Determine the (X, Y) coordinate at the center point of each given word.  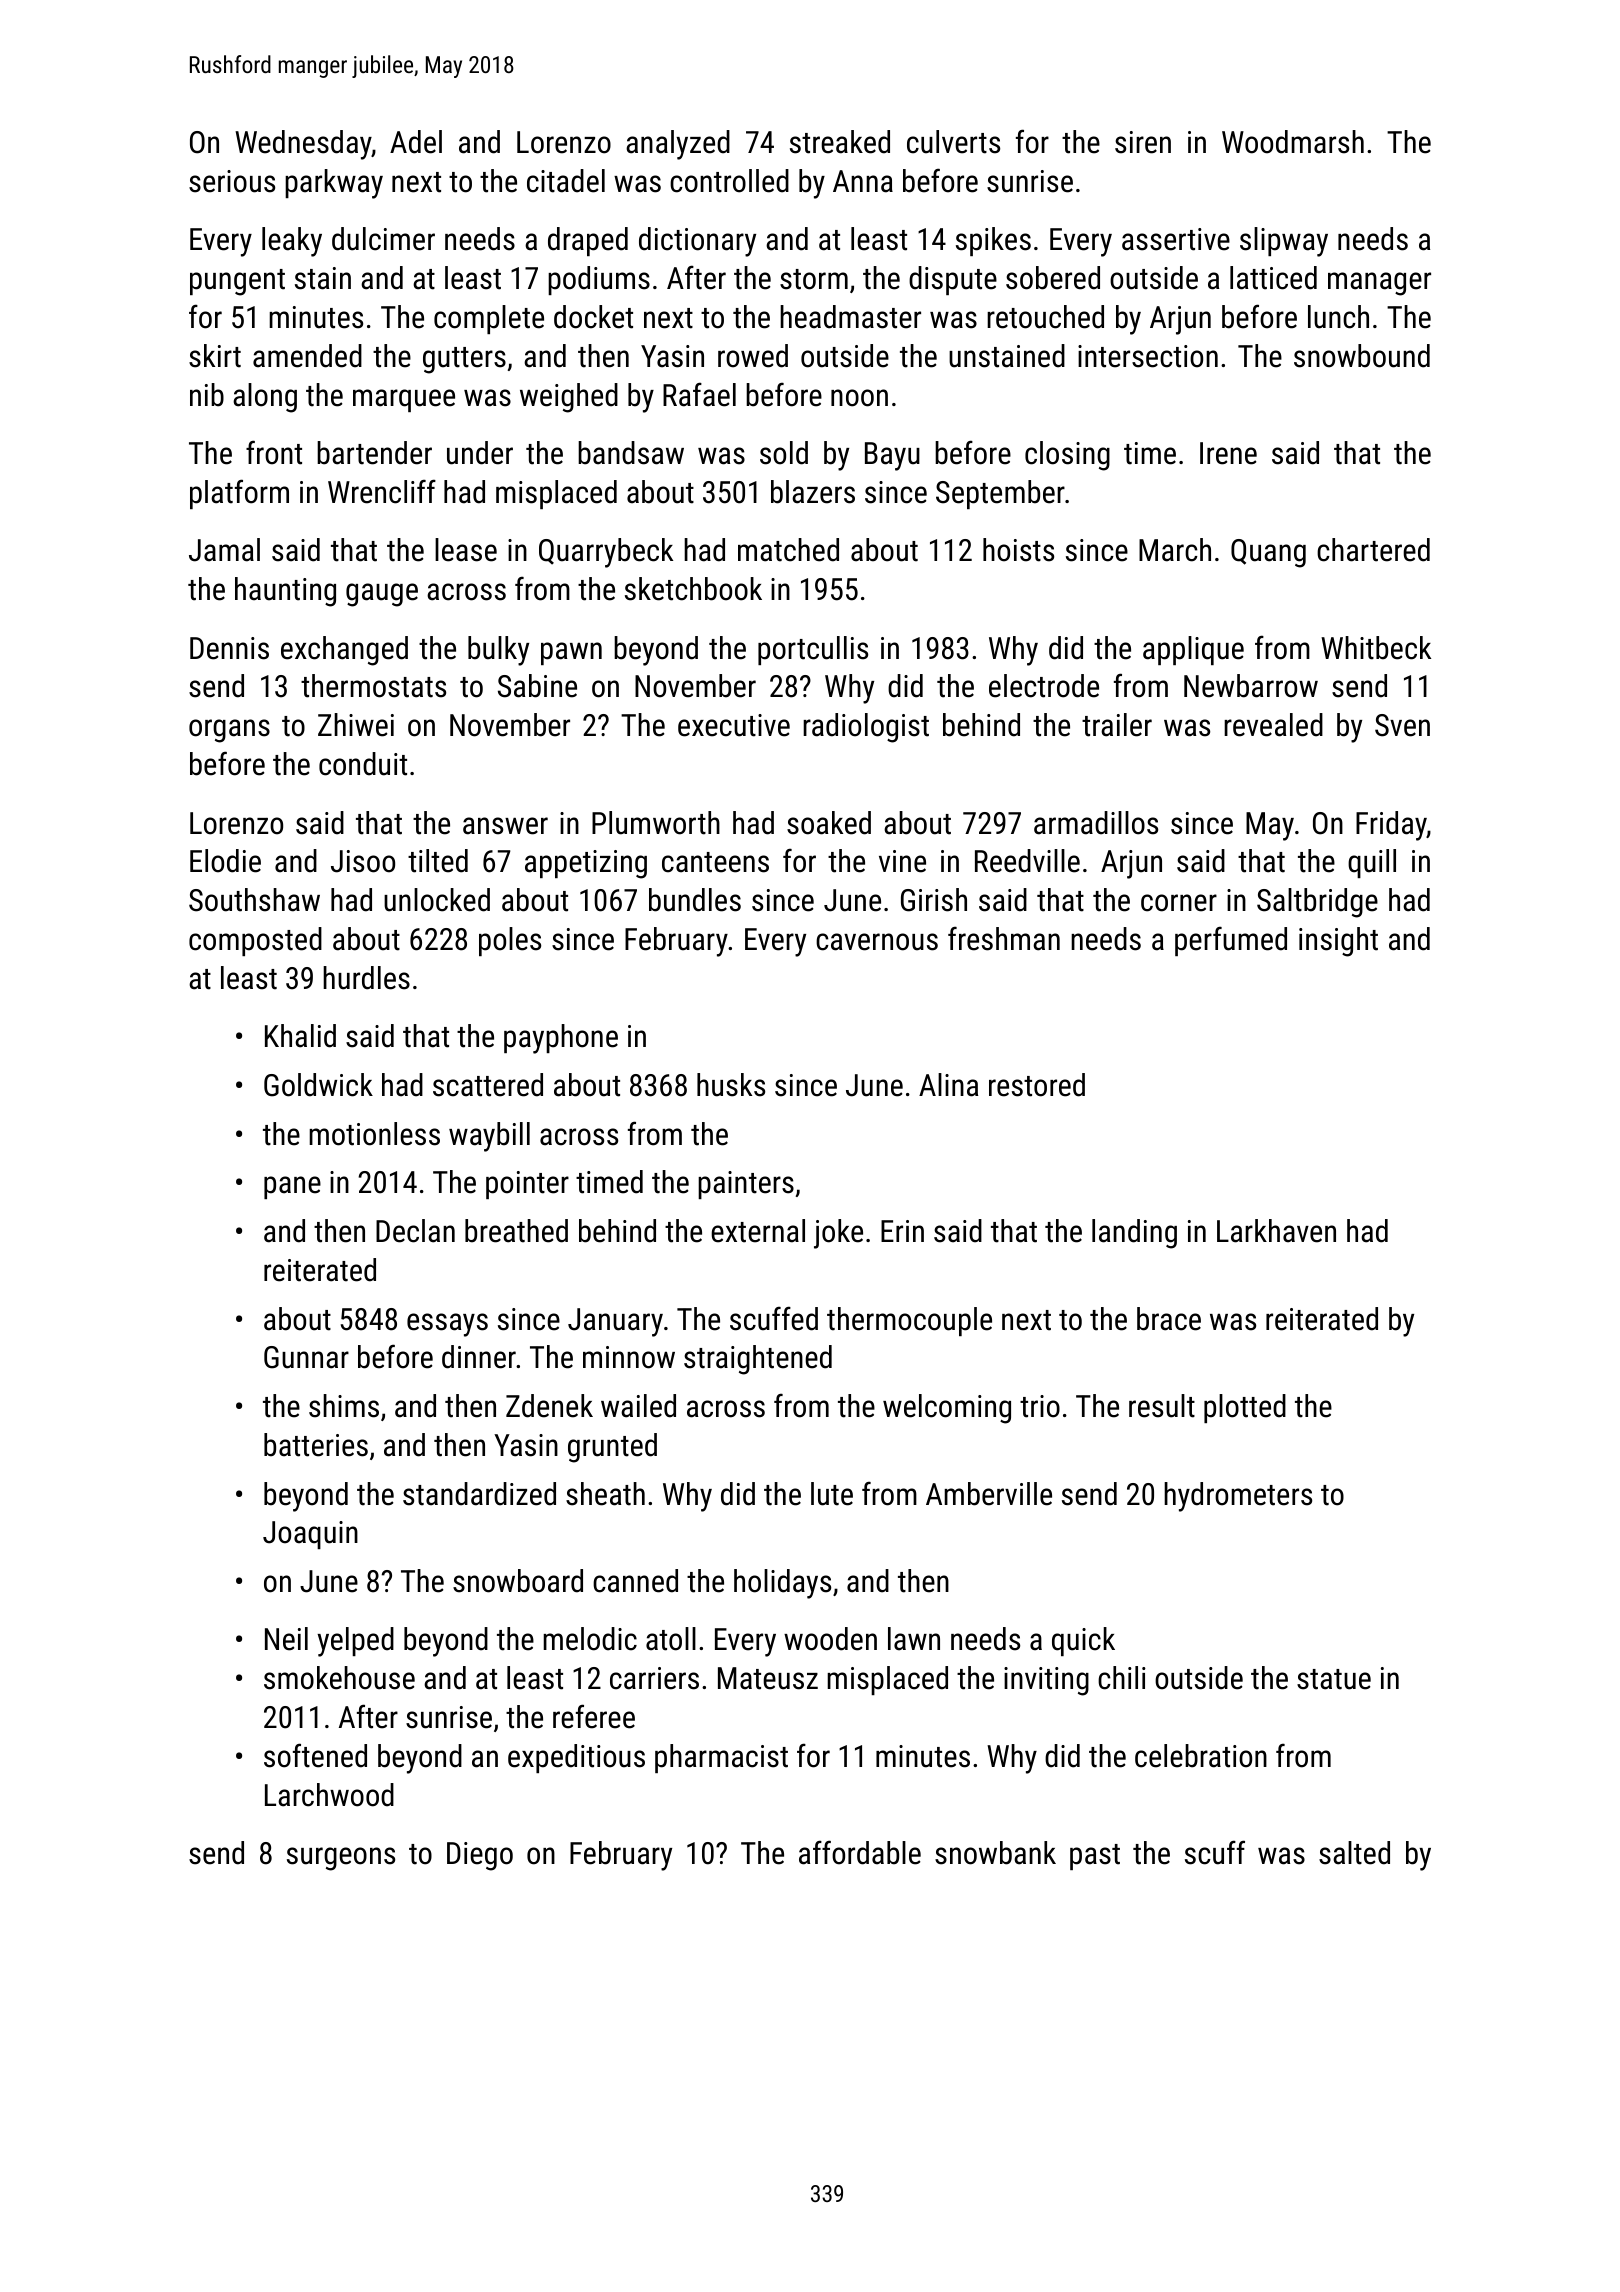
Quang (1268, 553)
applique (1193, 650)
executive (734, 725)
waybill (489, 1137)
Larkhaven (1276, 1231)
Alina (948, 1085)
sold (784, 453)
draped (588, 241)
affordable (860, 1852)
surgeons (341, 1859)
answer (505, 826)
